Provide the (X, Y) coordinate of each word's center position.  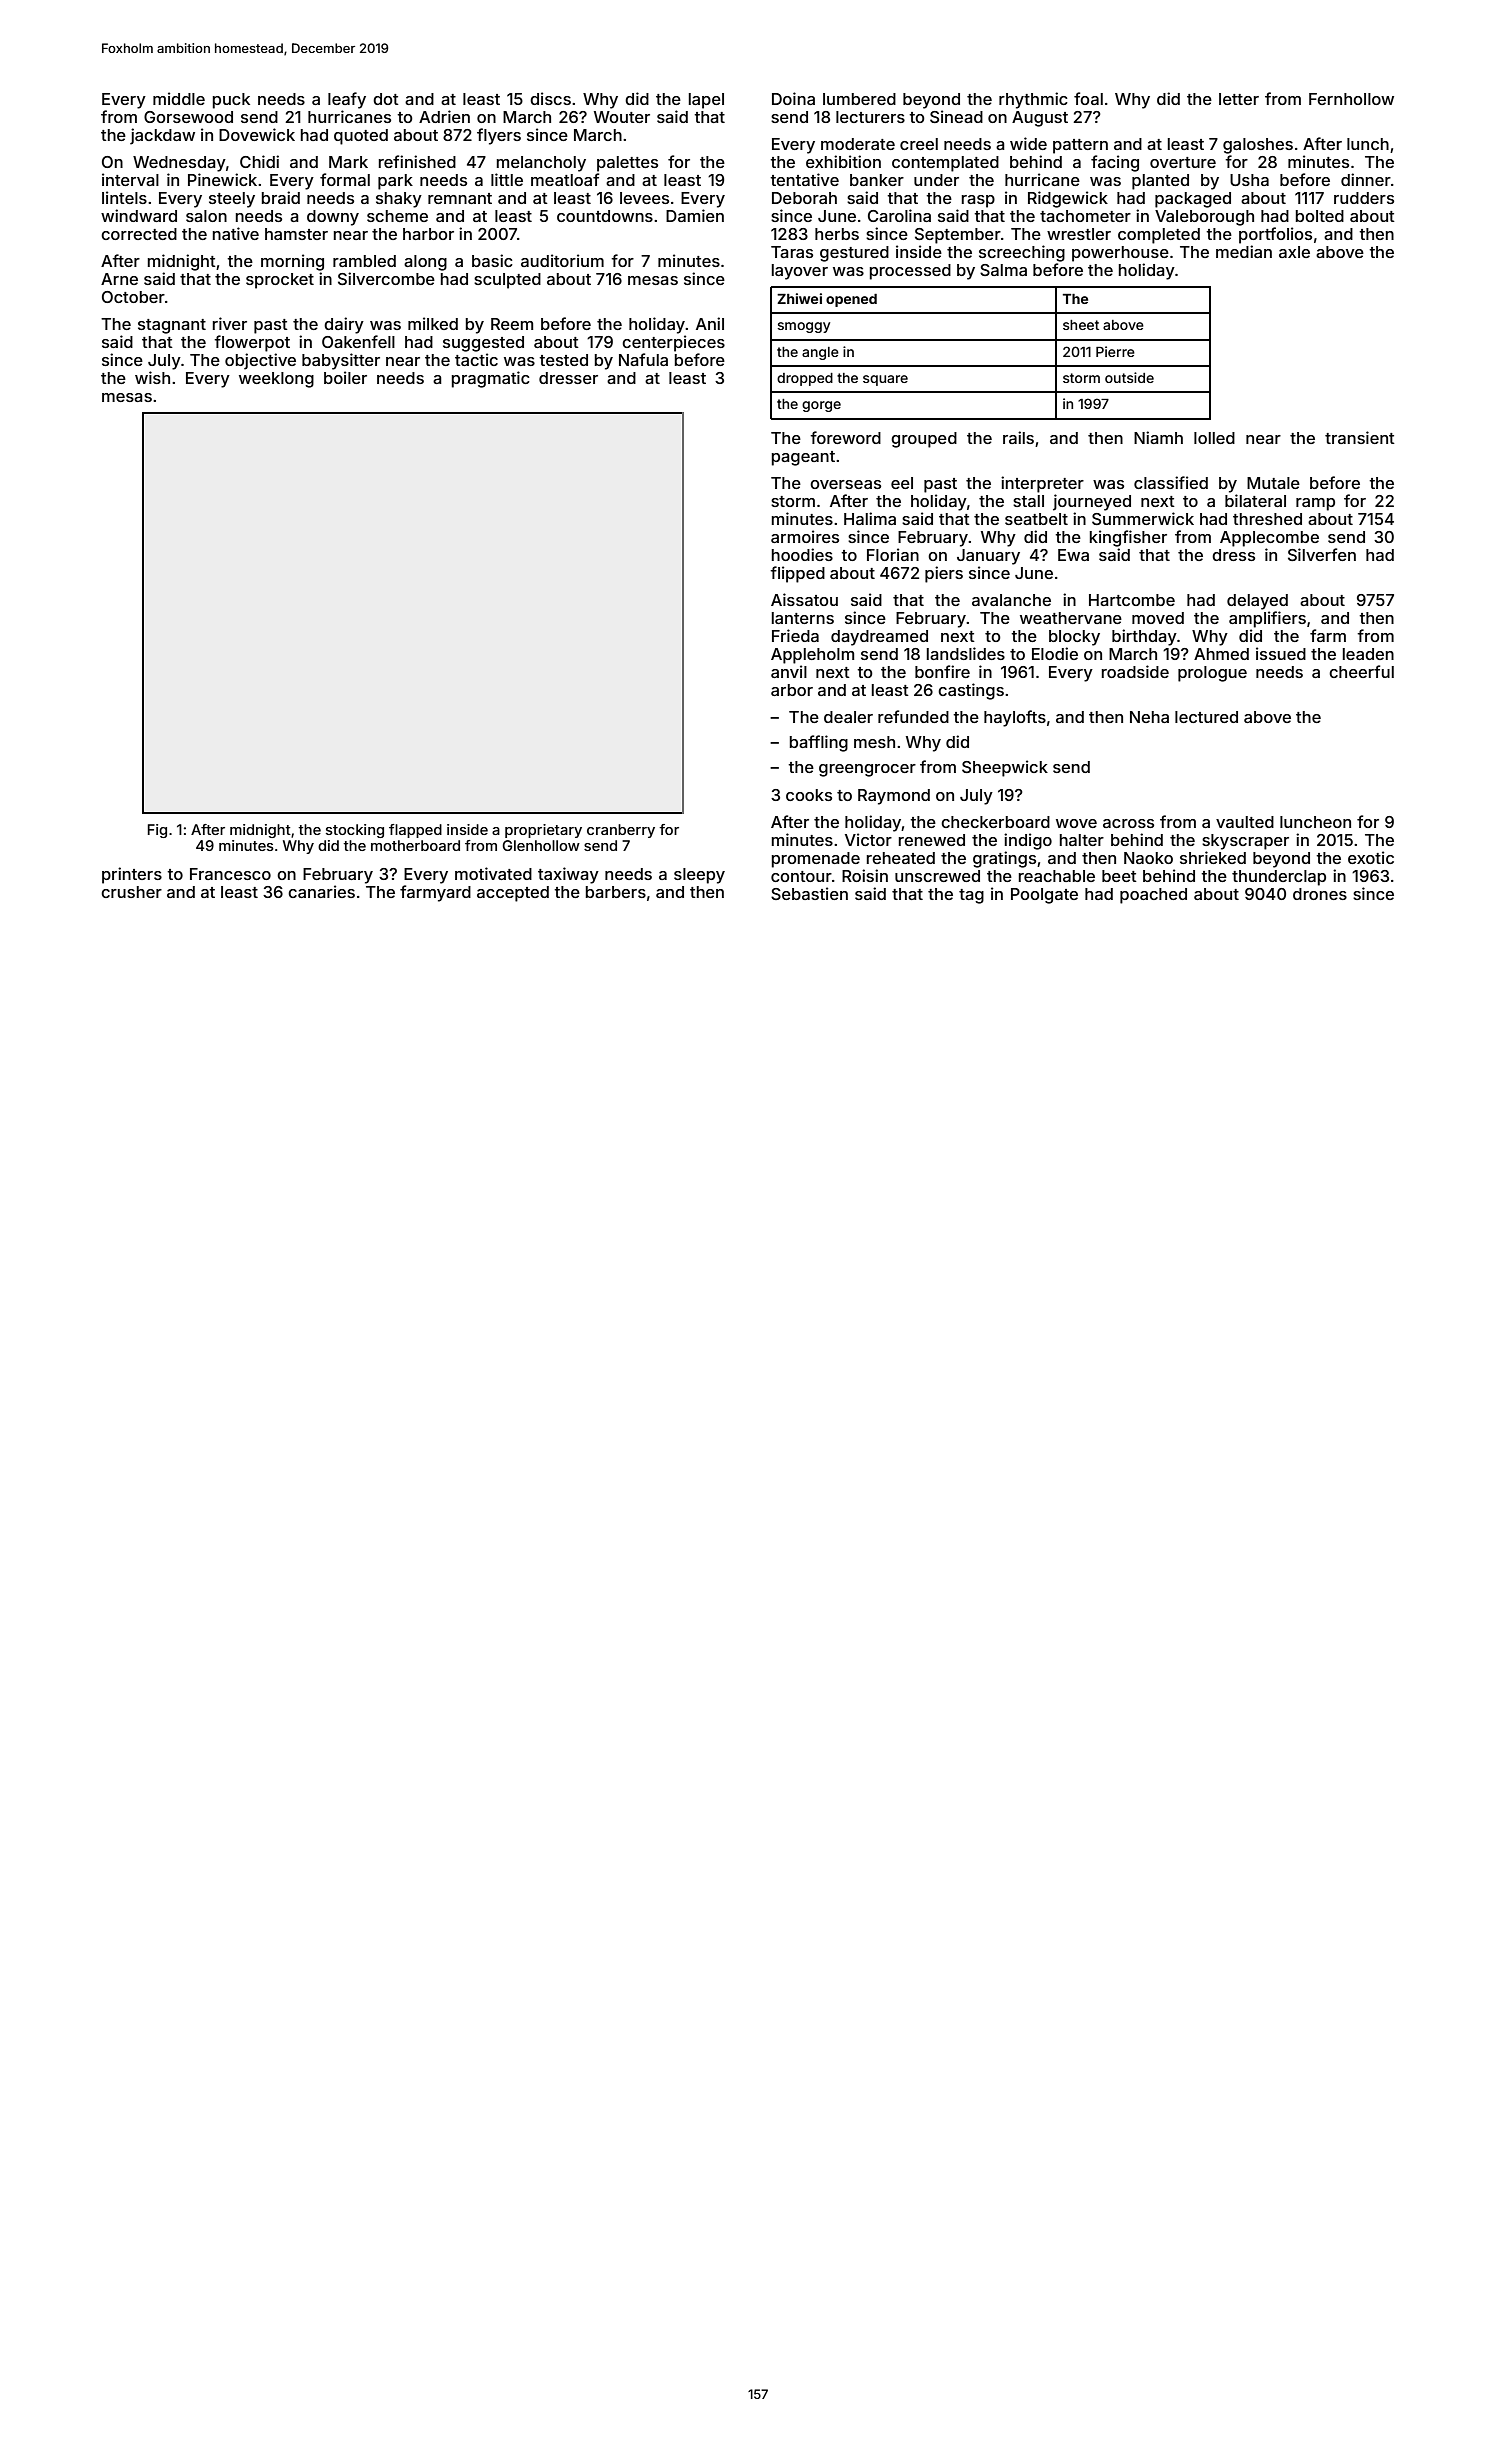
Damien (695, 215)
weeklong (276, 380)
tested (563, 360)
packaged (1193, 200)
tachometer (1085, 216)
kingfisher (1128, 538)
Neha (1149, 717)
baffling (819, 743)
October (133, 297)
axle (1294, 252)
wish (152, 377)
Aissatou (804, 599)
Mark (348, 162)
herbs (837, 234)
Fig (157, 831)
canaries (321, 891)
